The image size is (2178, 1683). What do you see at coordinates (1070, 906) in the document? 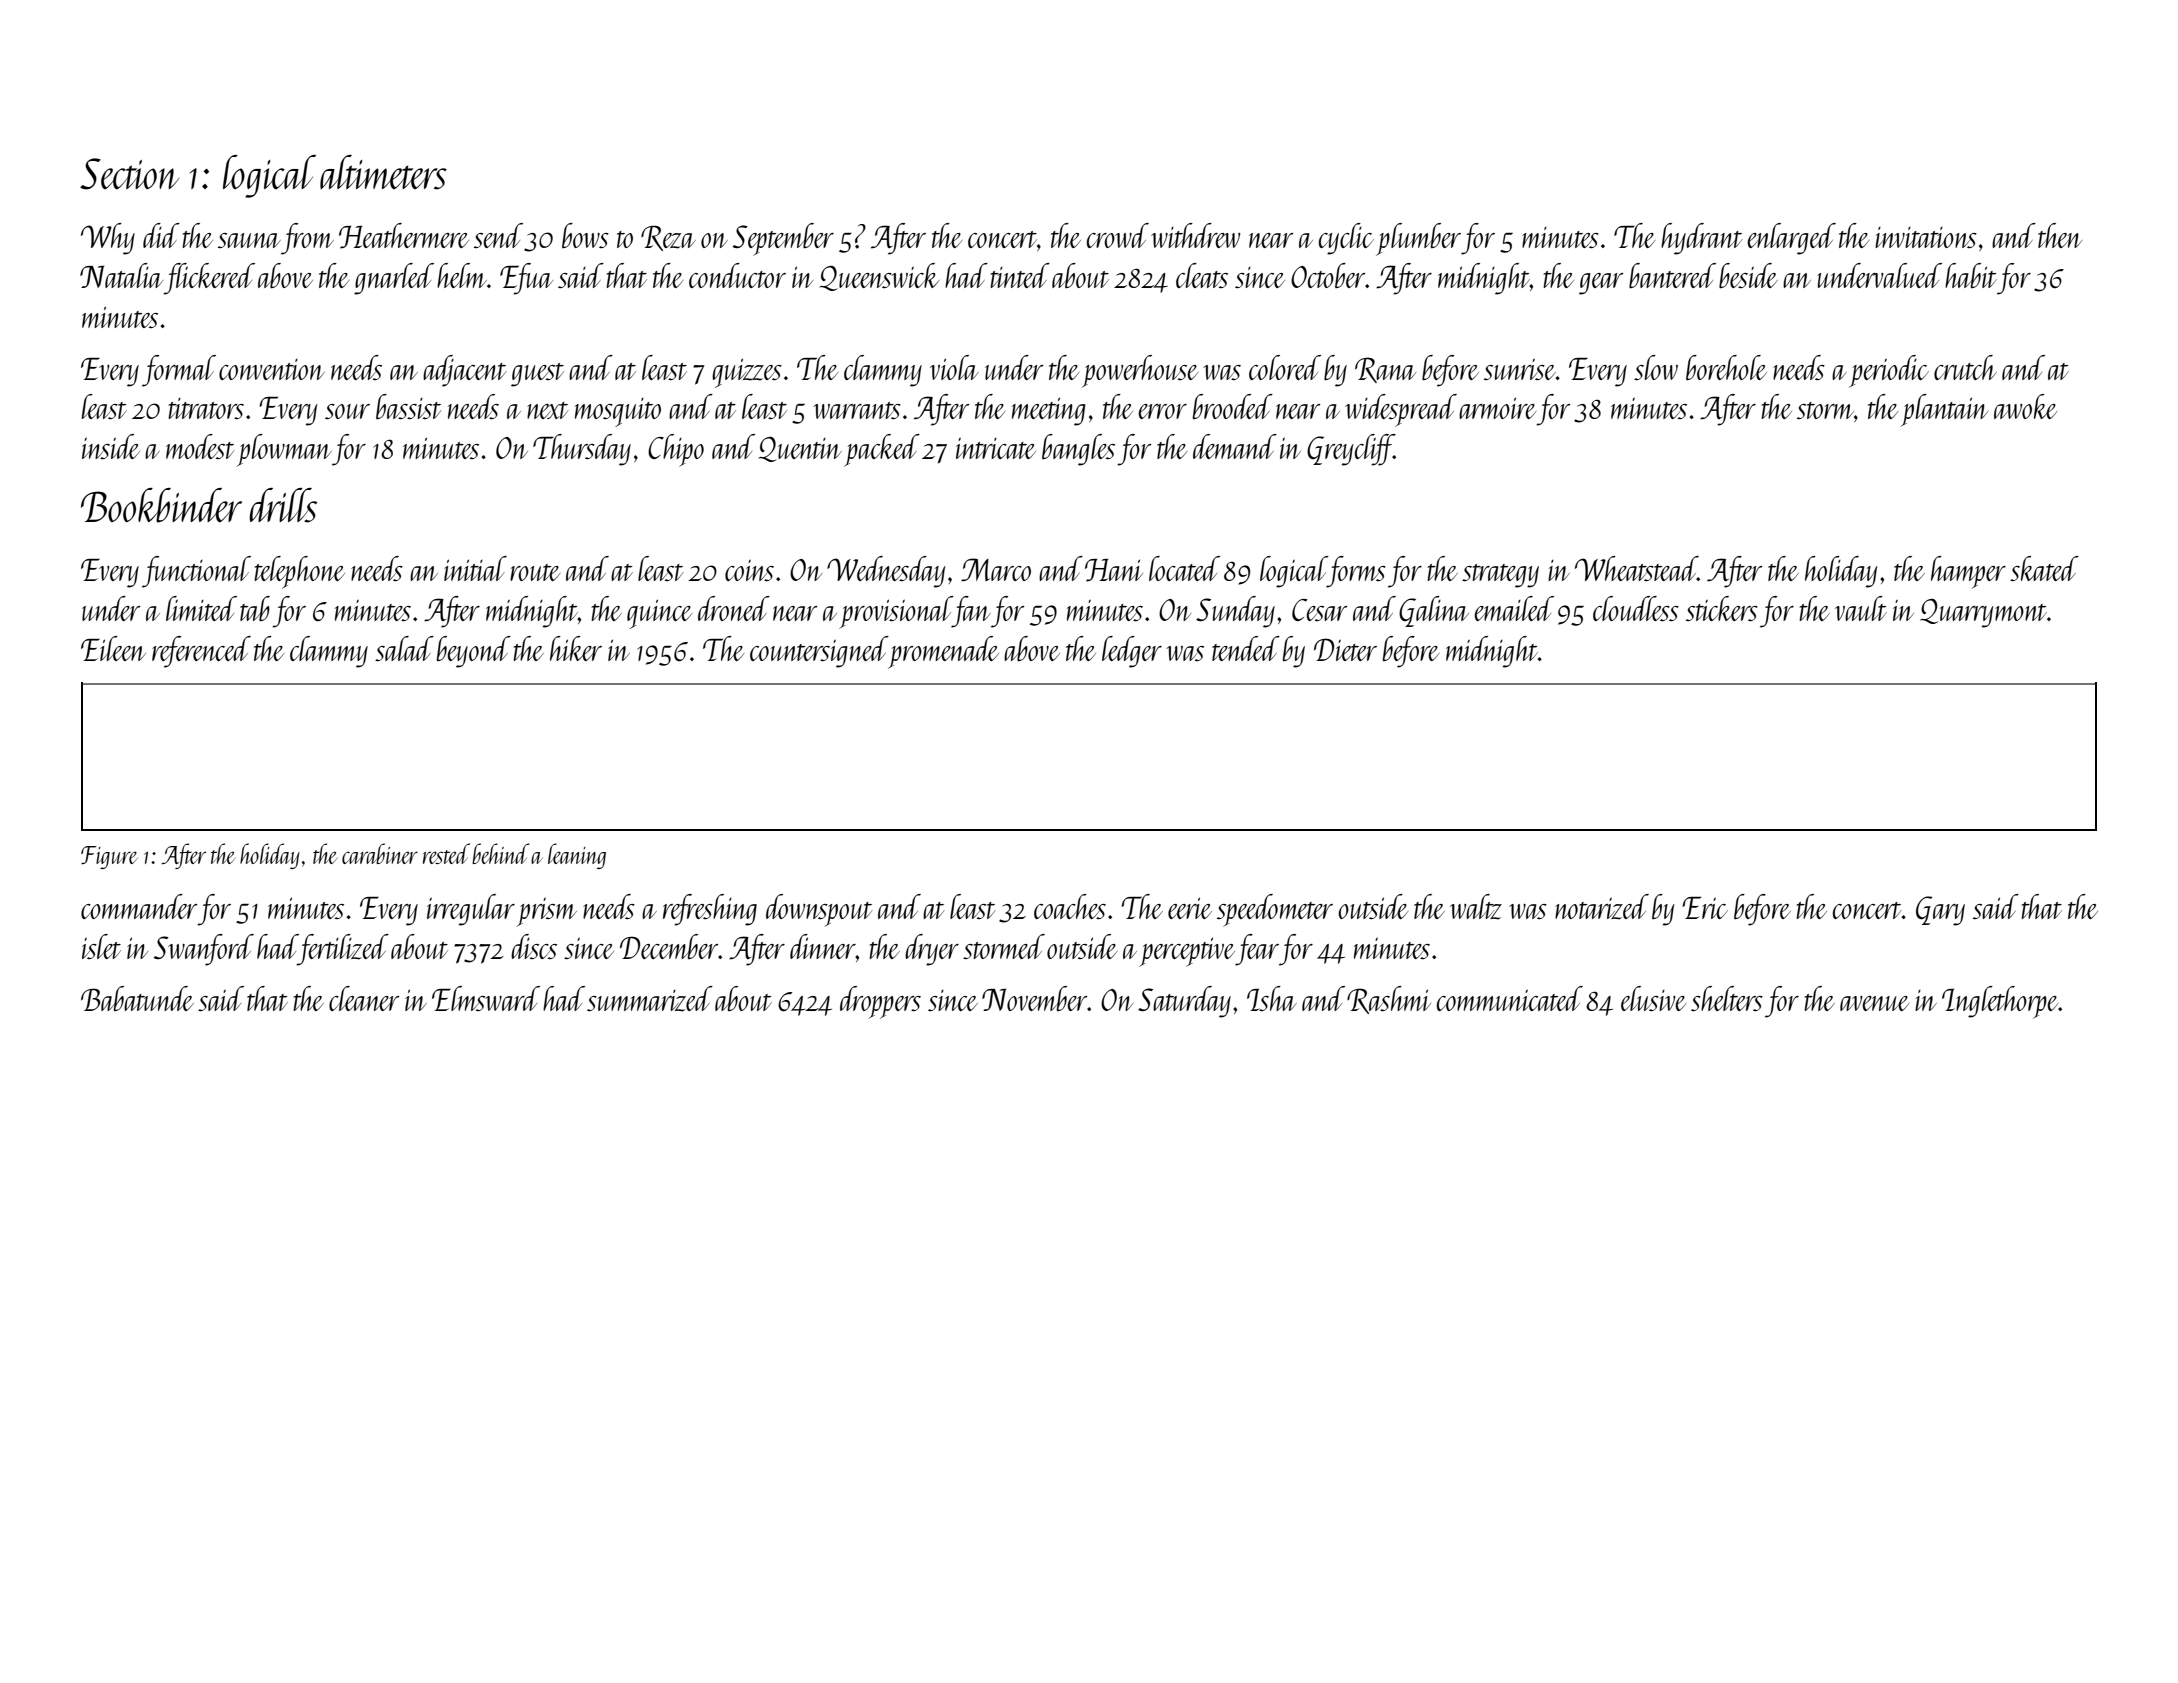
I see `coaches` at bounding box center [1070, 906].
